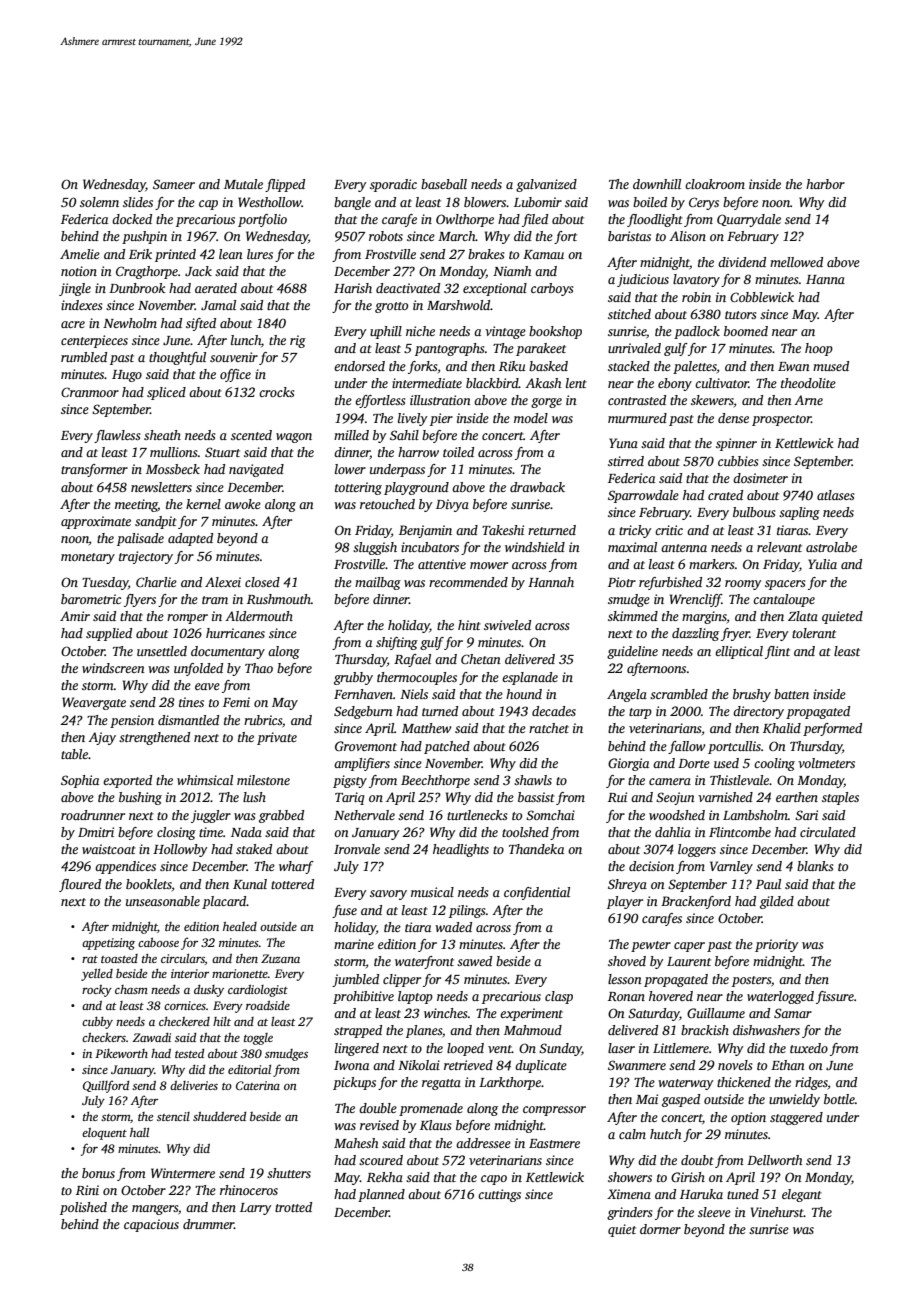 Image resolution: width=924 pixels, height=1308 pixels. I want to click on Nethervale, so click(364, 815).
